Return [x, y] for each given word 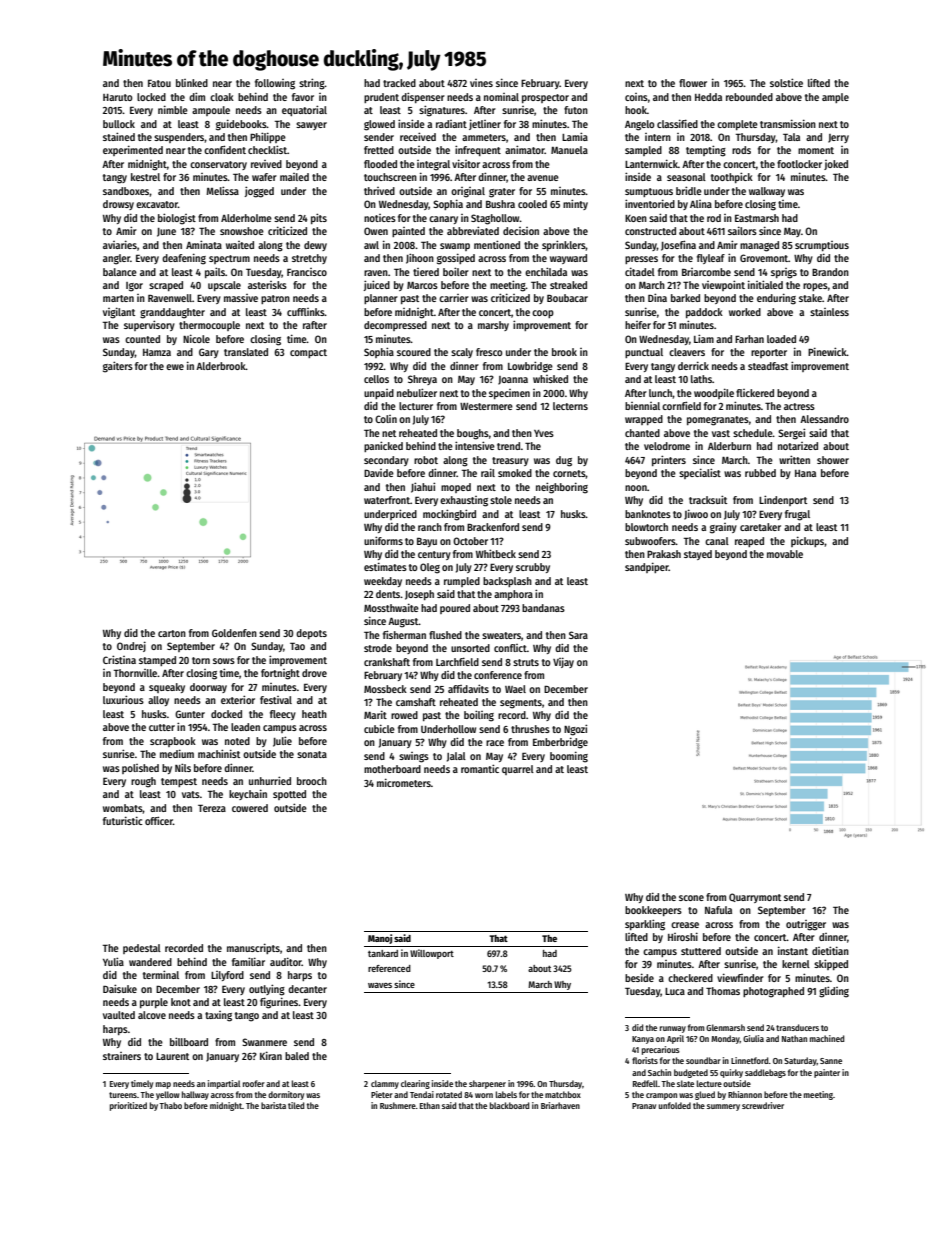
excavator [157, 204]
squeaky [167, 688]
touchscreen [390, 177]
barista [273, 1105]
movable [785, 554]
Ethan [430, 1105]
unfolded [675, 1105]
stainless [829, 312]
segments [521, 704]
